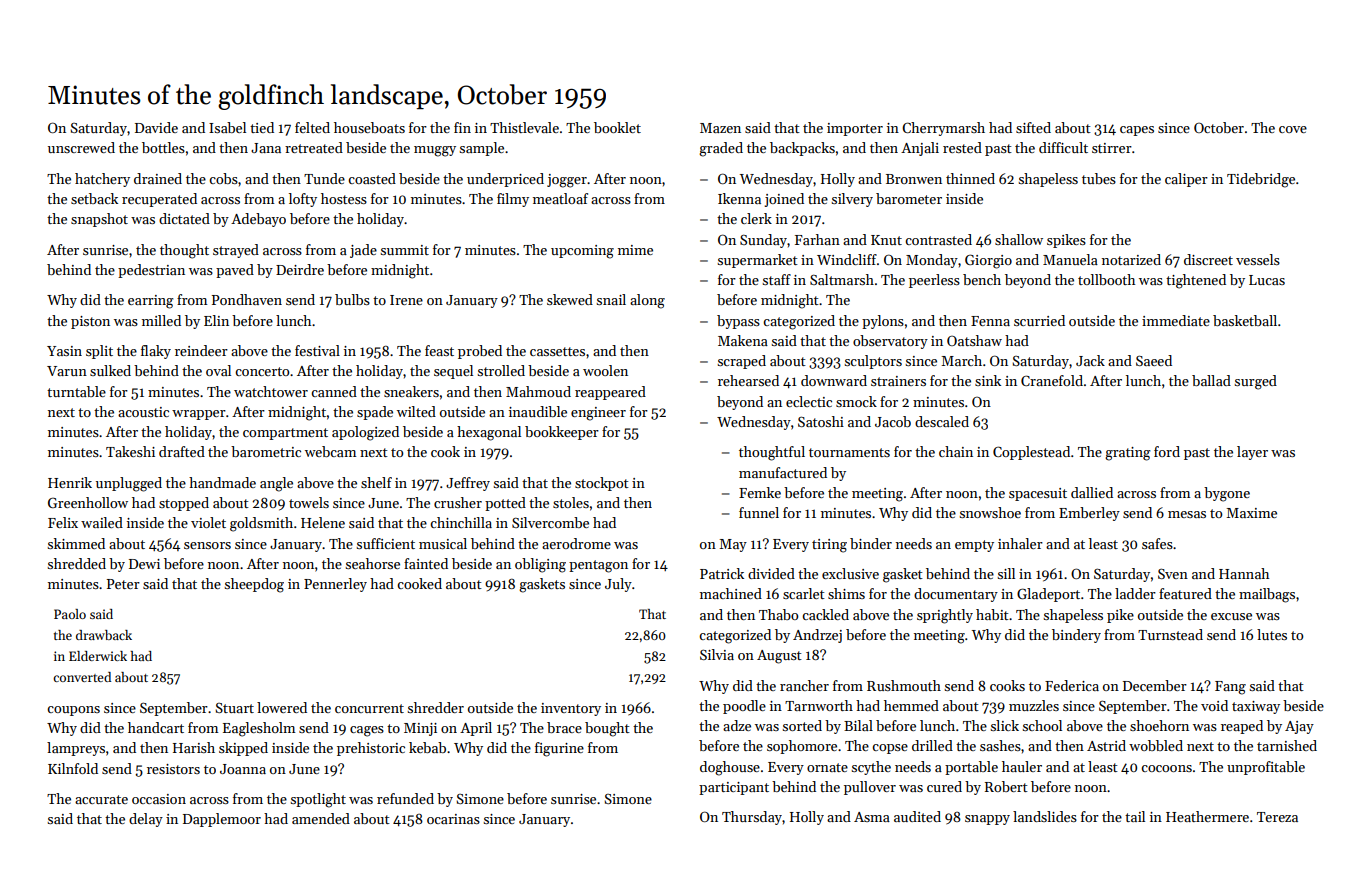 Image resolution: width=1372 pixels, height=887 pixels. Describe the element at coordinates (1157, 543) in the screenshot. I see `safes` at that location.
